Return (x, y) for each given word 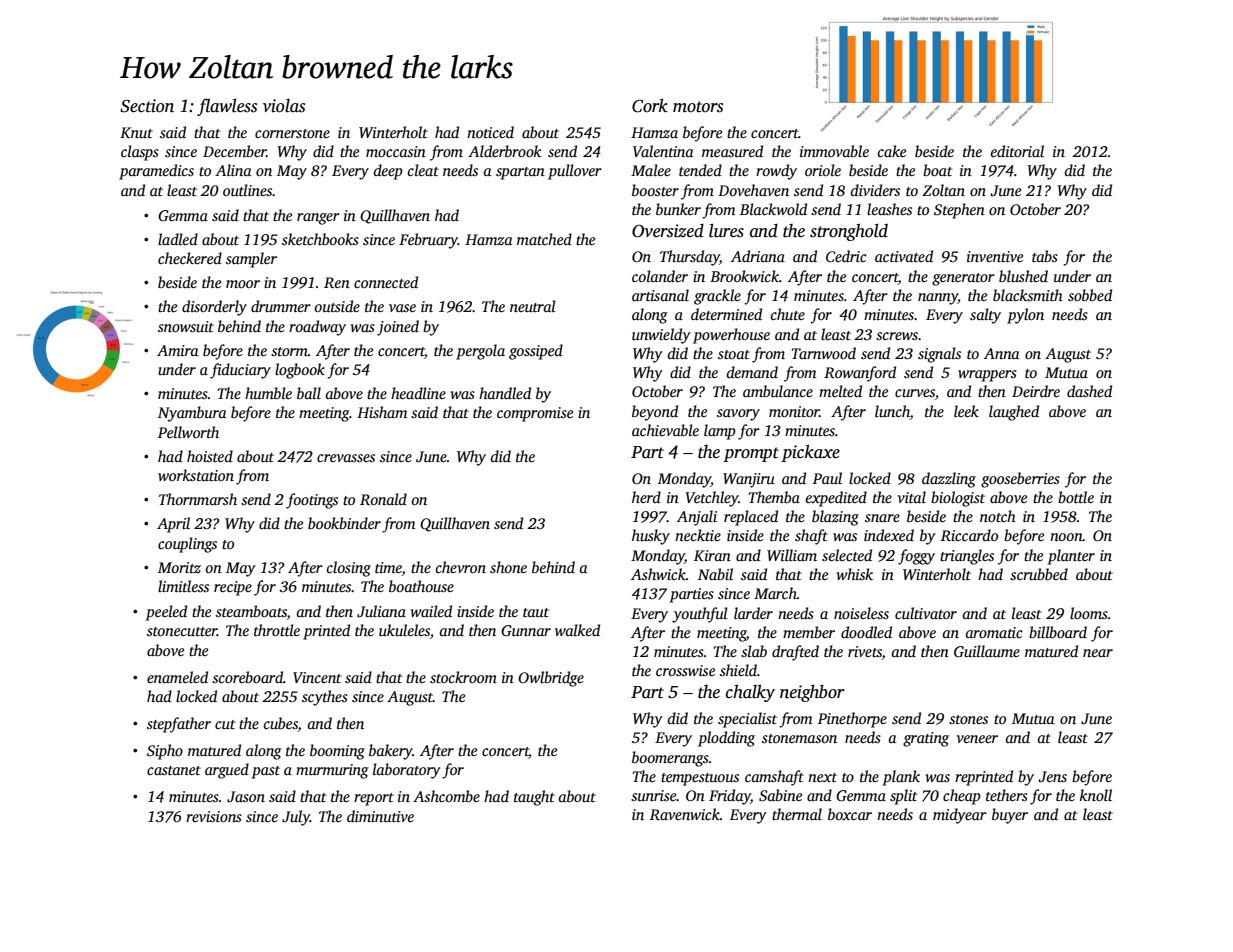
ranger (318, 219)
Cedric (846, 256)
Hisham (382, 412)
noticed (490, 132)
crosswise (685, 670)
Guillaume (987, 651)
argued (227, 771)
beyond (655, 413)
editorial (1017, 151)
